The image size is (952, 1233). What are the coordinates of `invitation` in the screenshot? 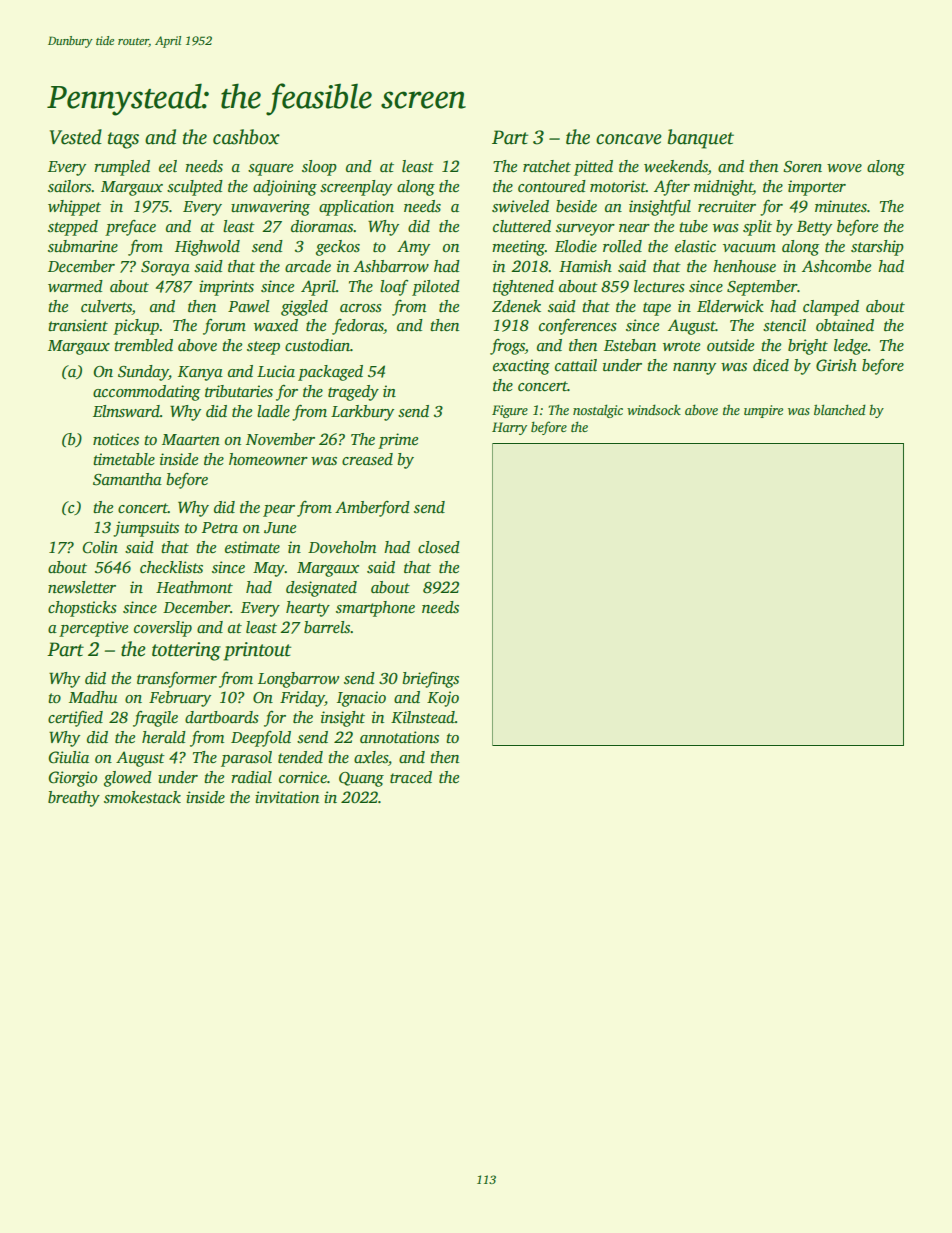 It's located at (287, 797).
